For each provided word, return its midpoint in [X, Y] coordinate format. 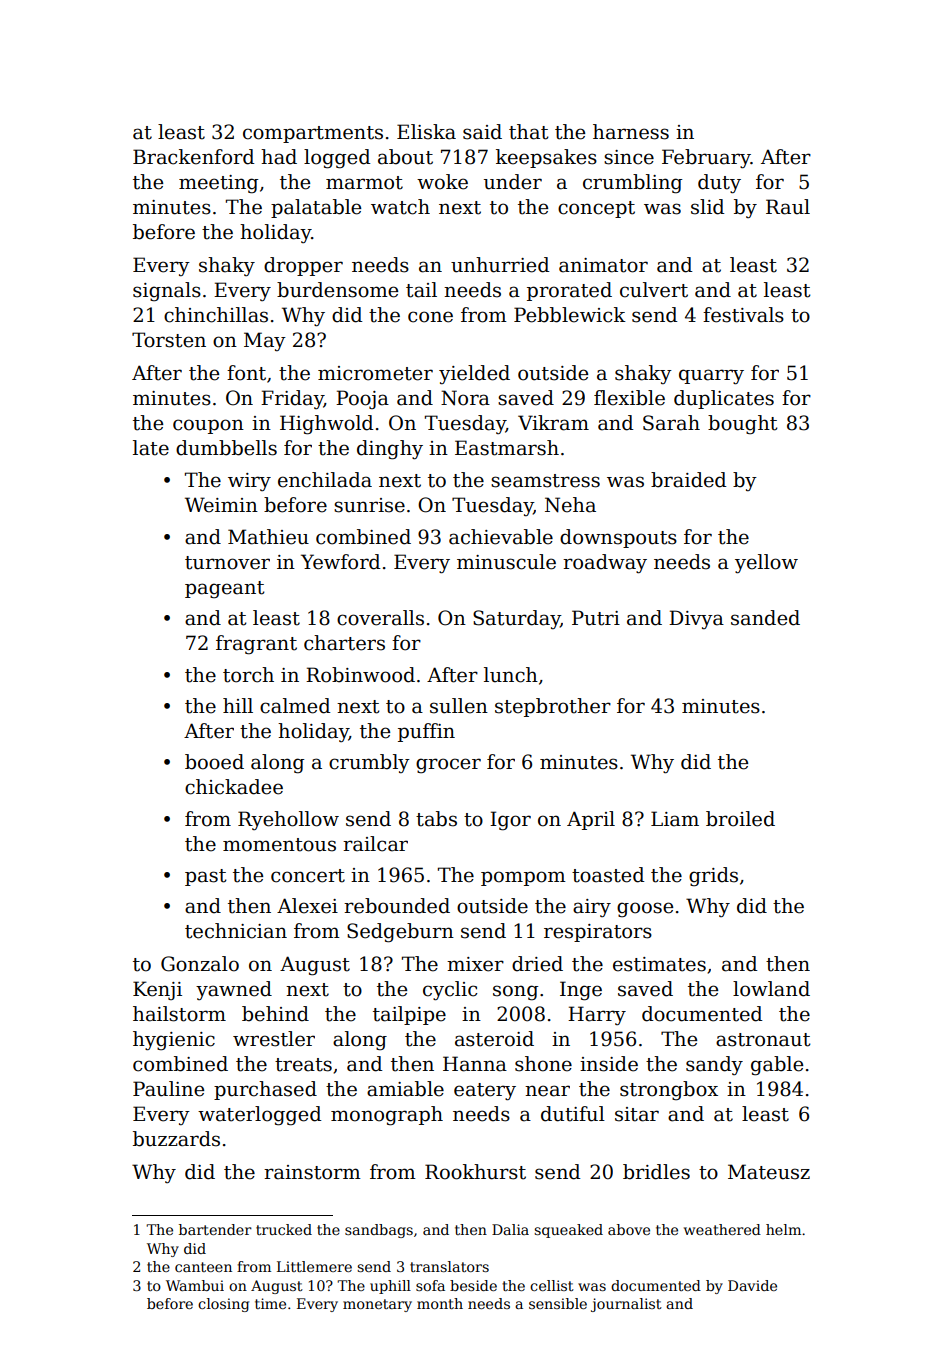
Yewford [341, 562]
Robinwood [360, 675]
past [206, 877]
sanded [765, 618]
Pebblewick [570, 315]
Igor [510, 821]
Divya [696, 619]
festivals [743, 315]
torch [248, 675]
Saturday [516, 619]
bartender [215, 1229]
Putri [596, 618]
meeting [218, 184]
